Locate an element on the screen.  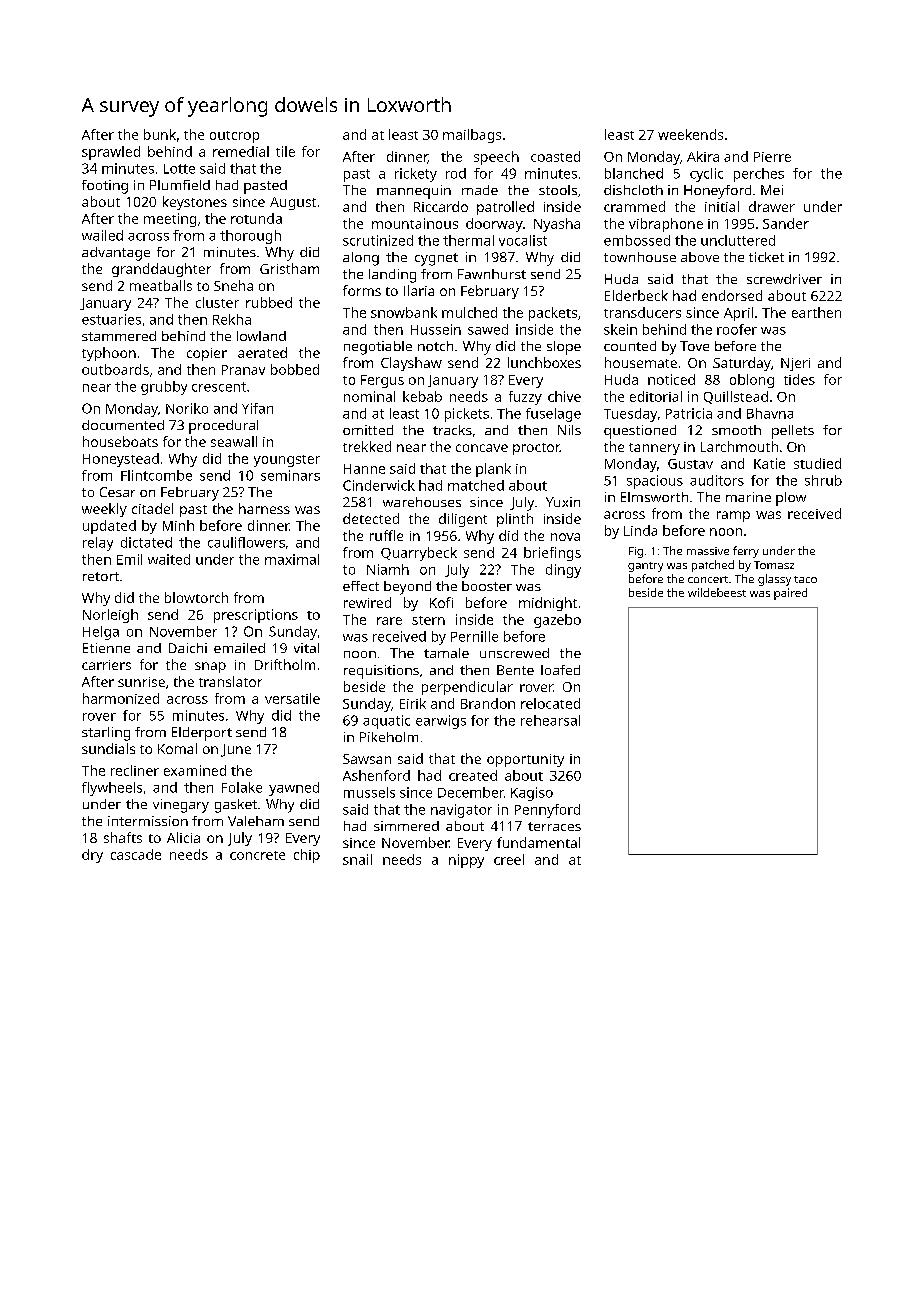
concrete is located at coordinates (257, 855).
